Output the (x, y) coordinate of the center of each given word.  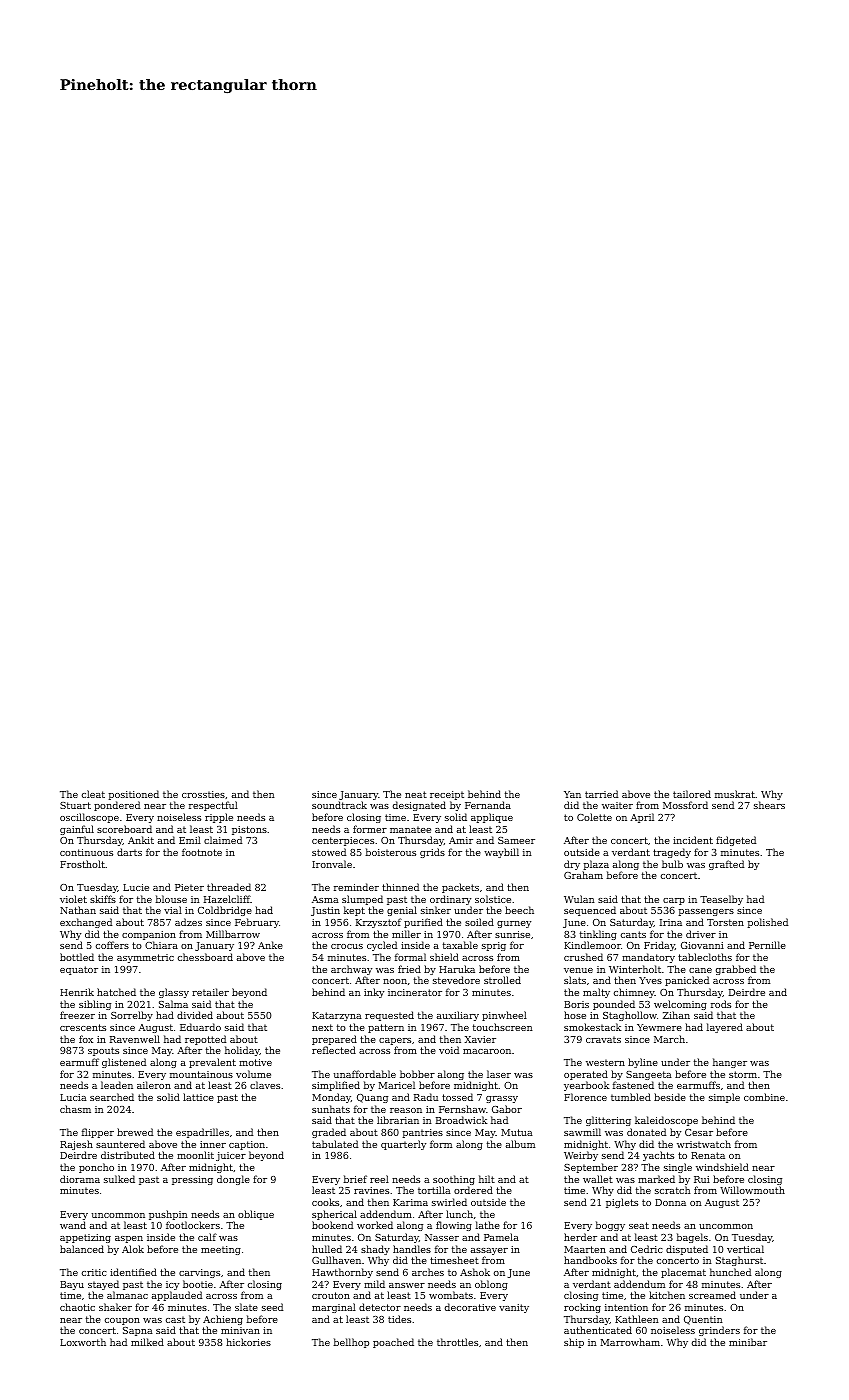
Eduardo (200, 1027)
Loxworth (83, 1342)
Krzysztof (379, 923)
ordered (473, 1190)
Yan (572, 794)
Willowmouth (752, 1190)
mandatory (648, 958)
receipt (447, 795)
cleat (93, 794)
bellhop (351, 1343)
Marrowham (630, 1342)
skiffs (103, 899)
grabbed (736, 970)
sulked (119, 1179)
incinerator (415, 992)
